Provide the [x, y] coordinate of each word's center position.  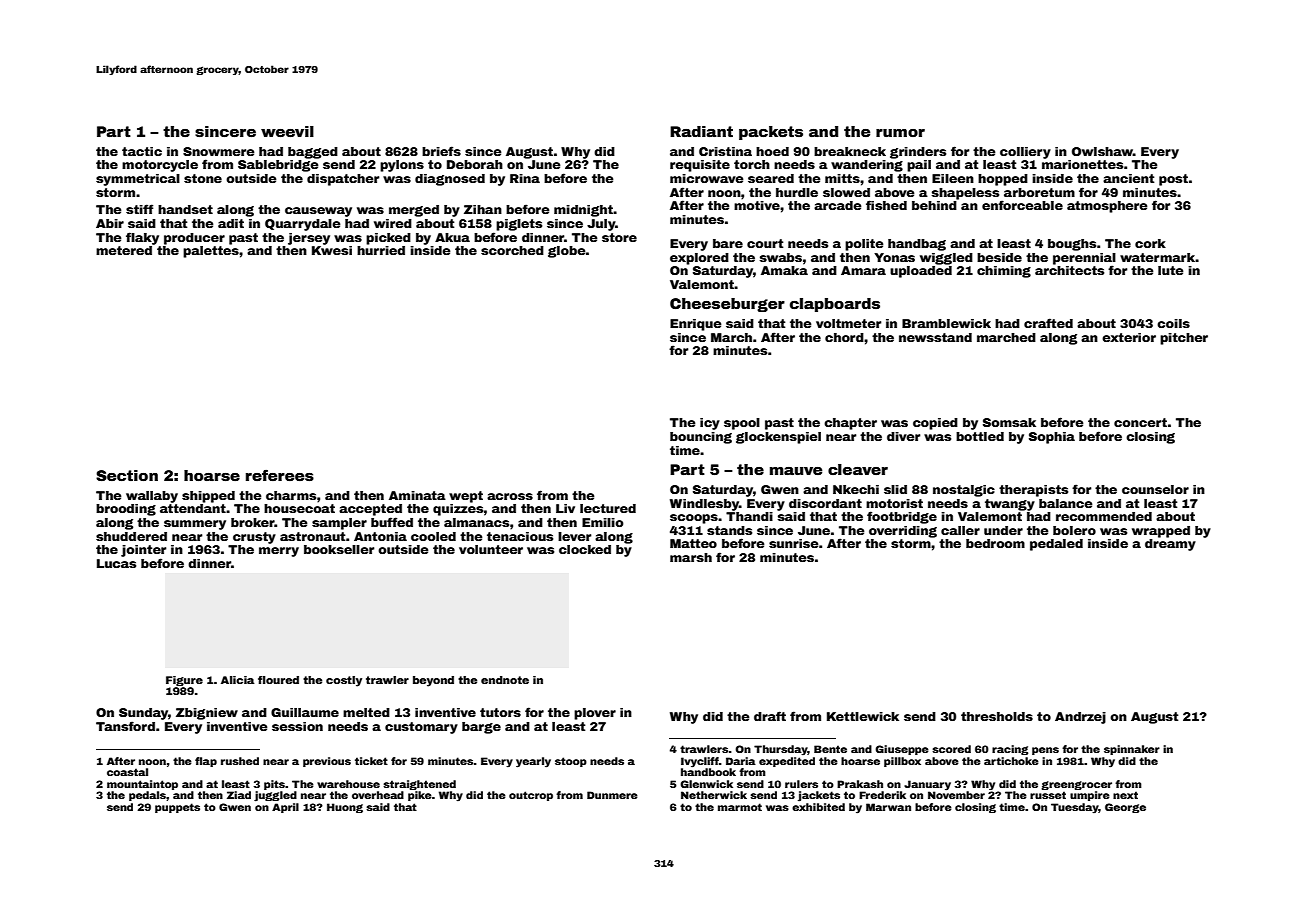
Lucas [116, 563]
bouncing [701, 438]
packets [771, 133]
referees [280, 475]
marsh [691, 557]
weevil [287, 131]
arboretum [1039, 192]
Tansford [125, 726]
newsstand [935, 337]
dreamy [1170, 545]
